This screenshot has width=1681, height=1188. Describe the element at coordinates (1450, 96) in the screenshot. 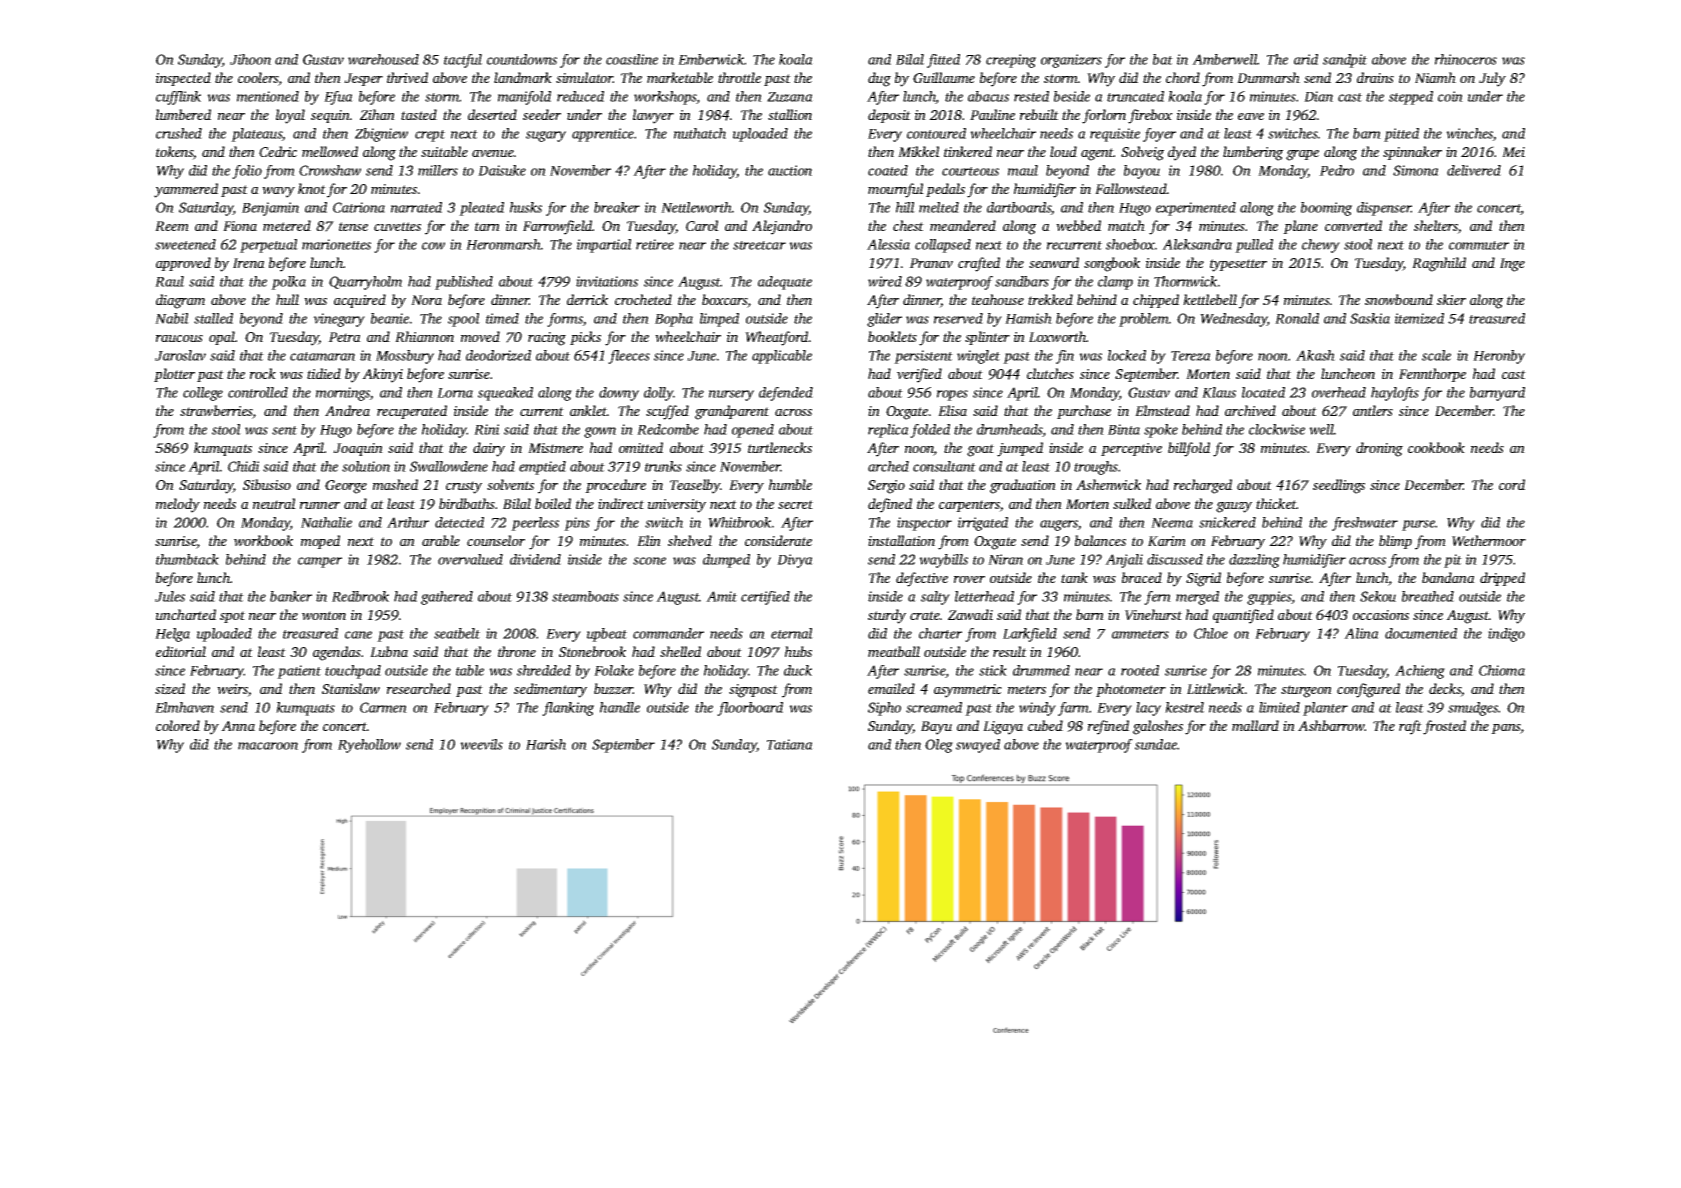

I see `coin` at that location.
